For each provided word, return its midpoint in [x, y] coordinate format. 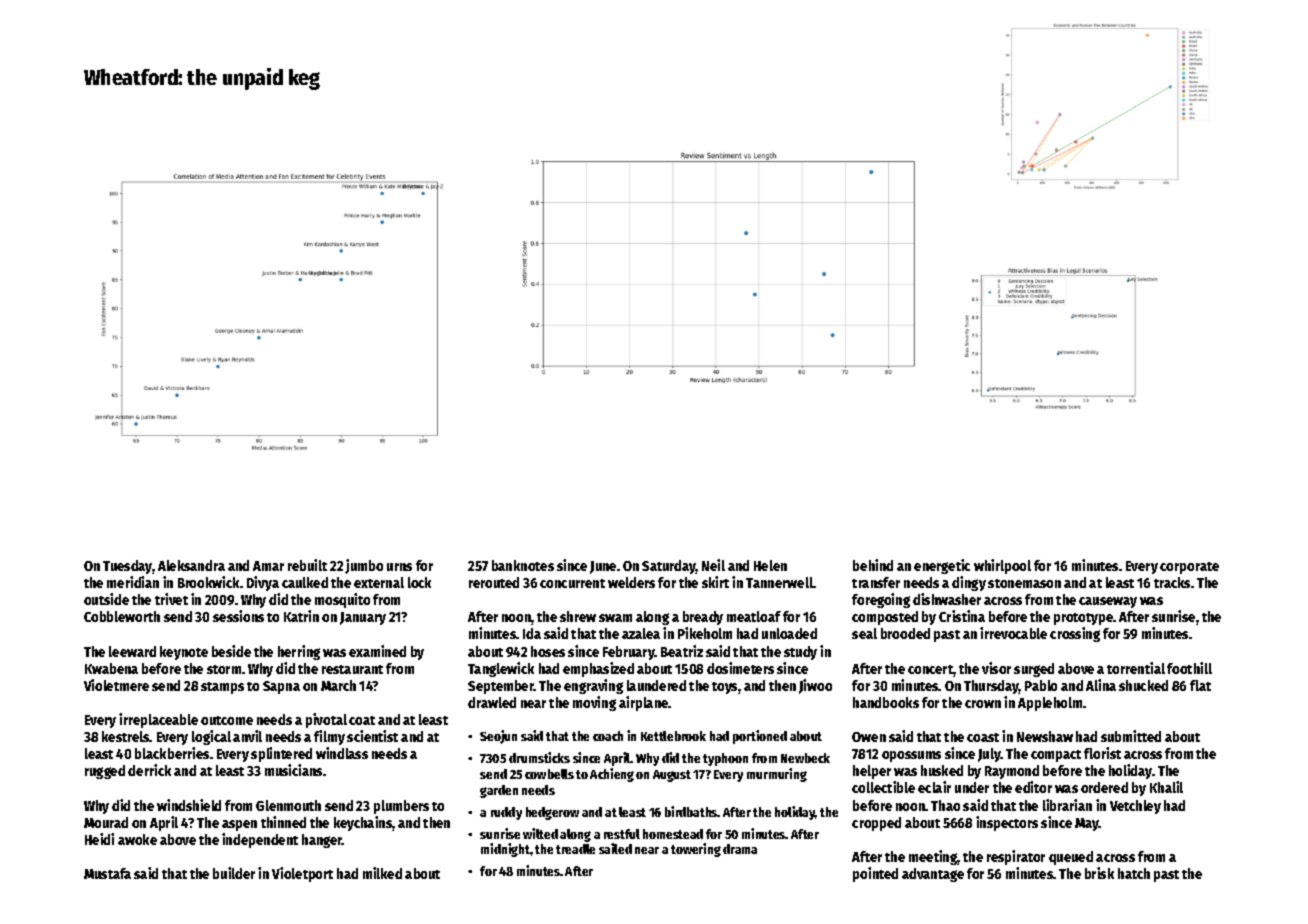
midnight [505, 850]
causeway [1108, 602]
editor [1033, 787]
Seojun [498, 737]
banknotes [523, 565]
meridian [133, 582]
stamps [222, 688]
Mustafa [107, 873]
